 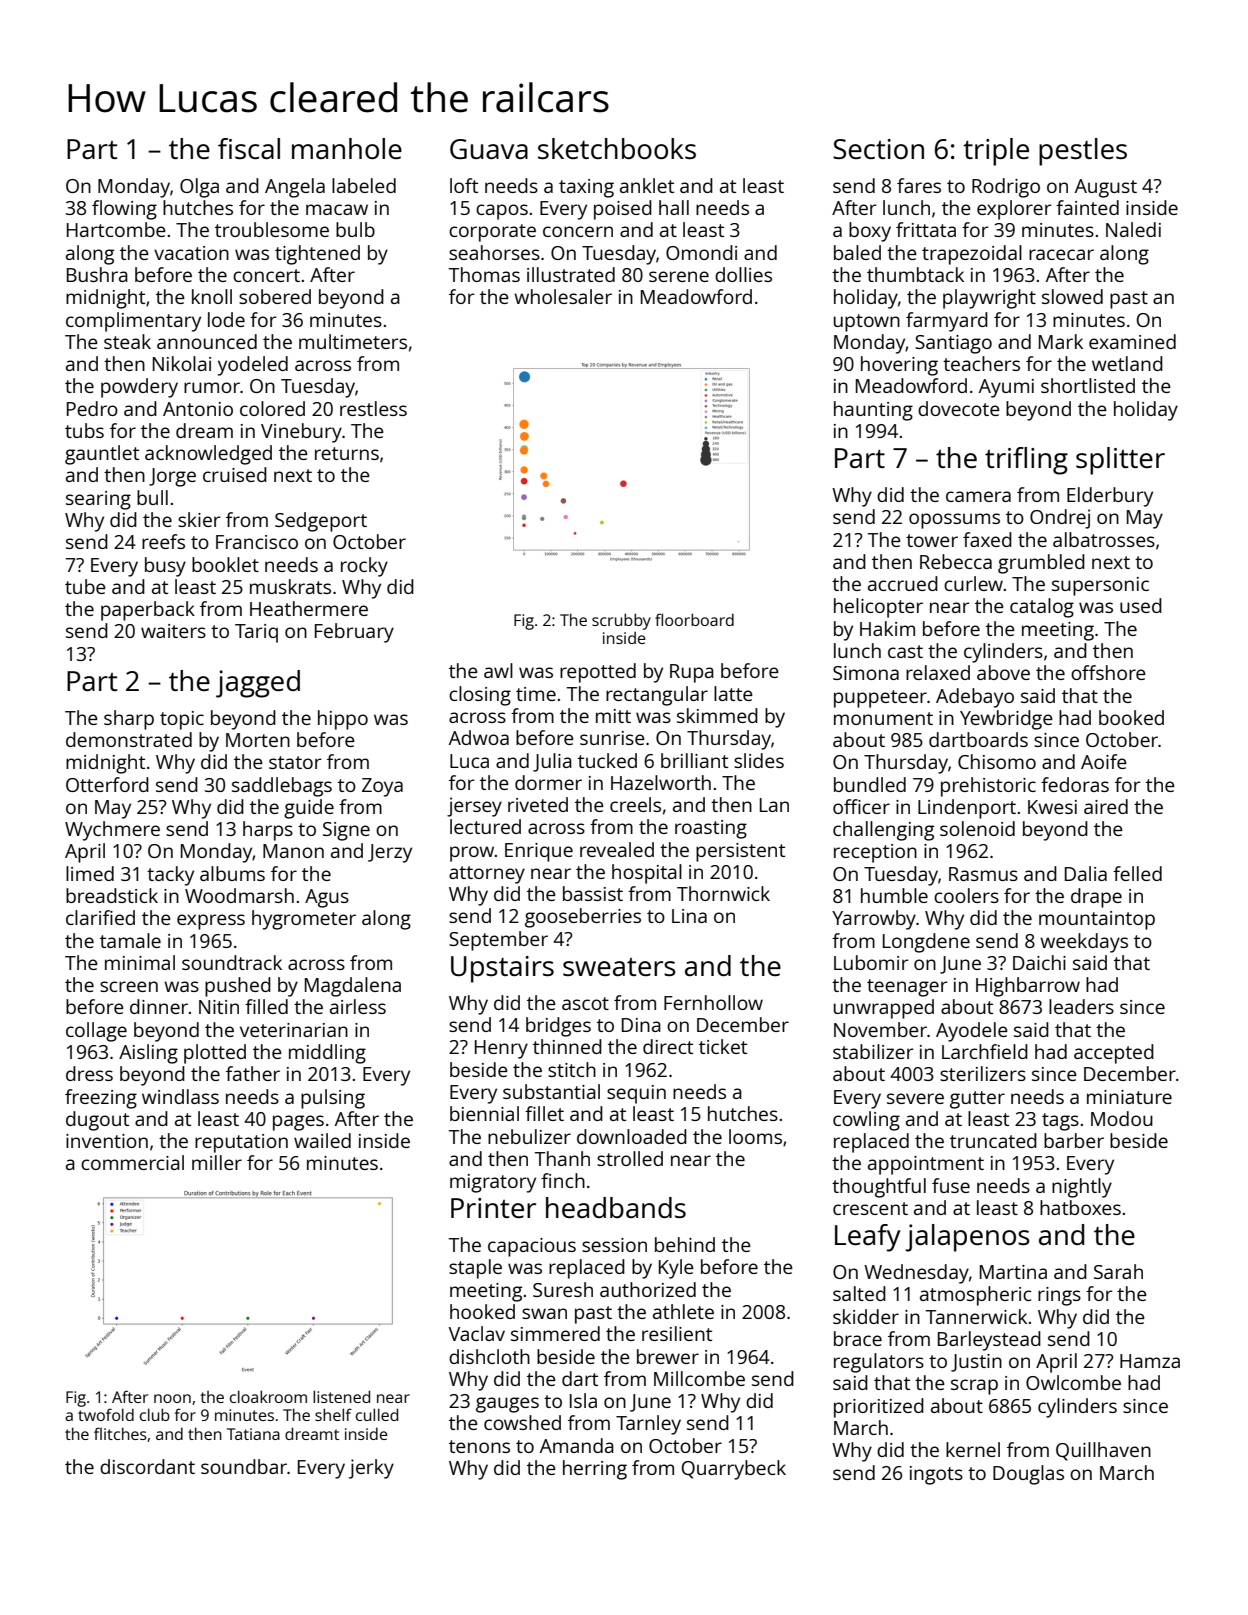 I want to click on discordant, so click(x=147, y=1466).
